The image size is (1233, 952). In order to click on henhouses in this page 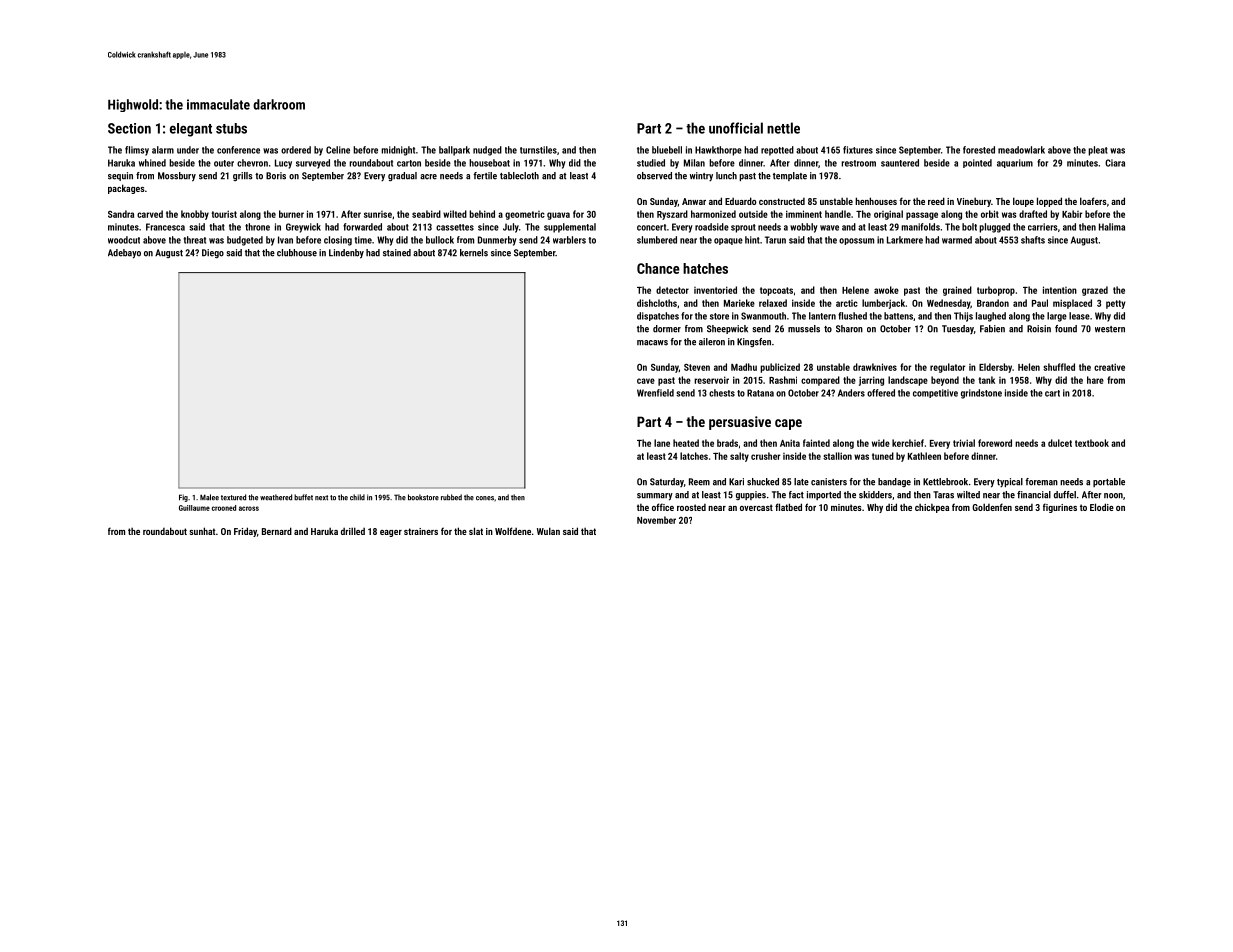, I will do `click(876, 201)`.
